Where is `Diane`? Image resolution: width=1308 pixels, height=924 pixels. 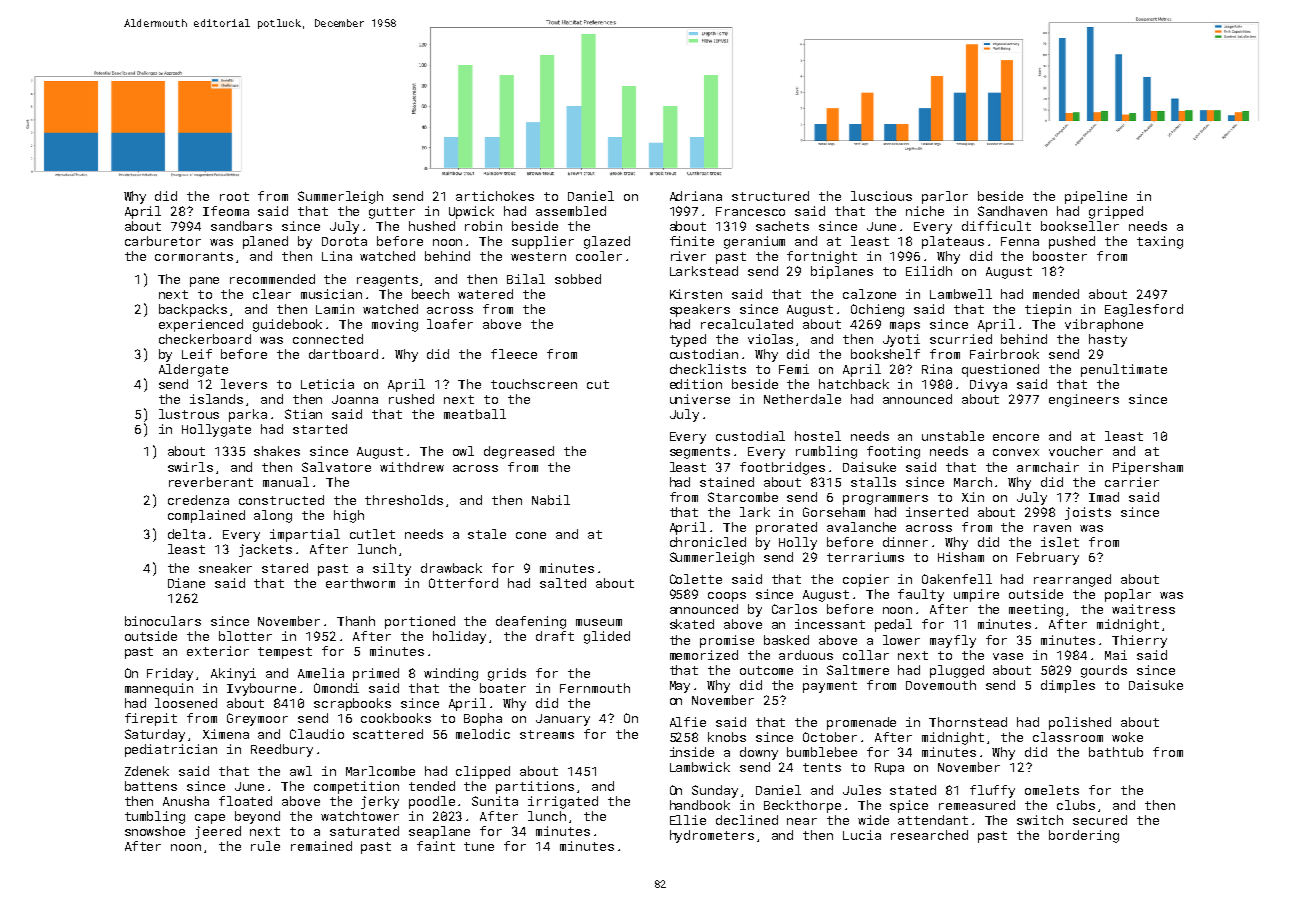
Diane is located at coordinates (186, 583).
